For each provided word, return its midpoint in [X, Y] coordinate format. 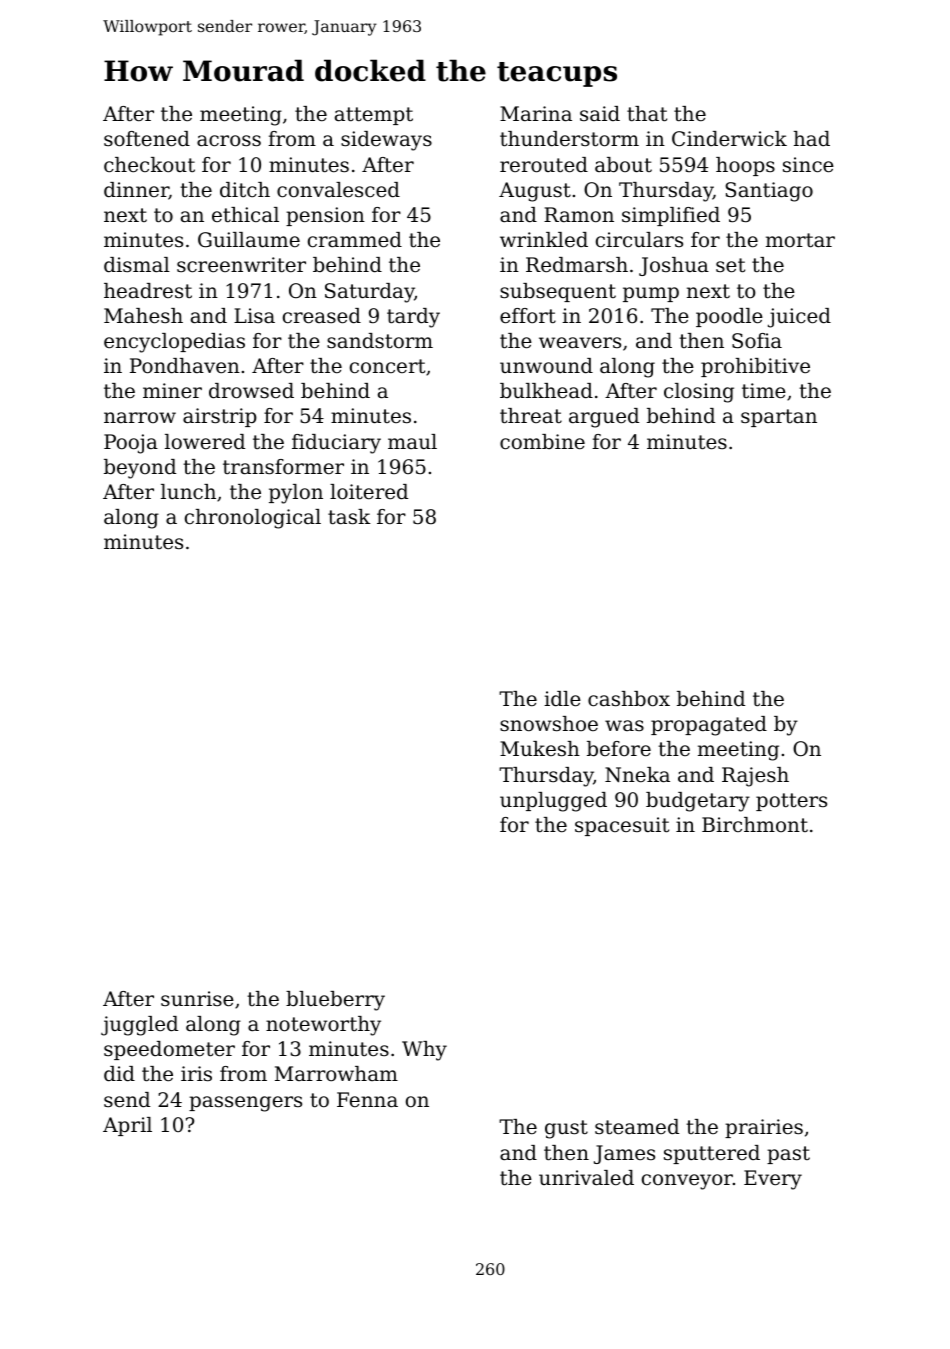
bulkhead [546, 391]
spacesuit [622, 826]
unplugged [553, 802]
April [127, 1126]
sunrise [197, 999]
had [812, 139]
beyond [140, 469]
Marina [536, 114]
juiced [799, 318]
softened [147, 139]
